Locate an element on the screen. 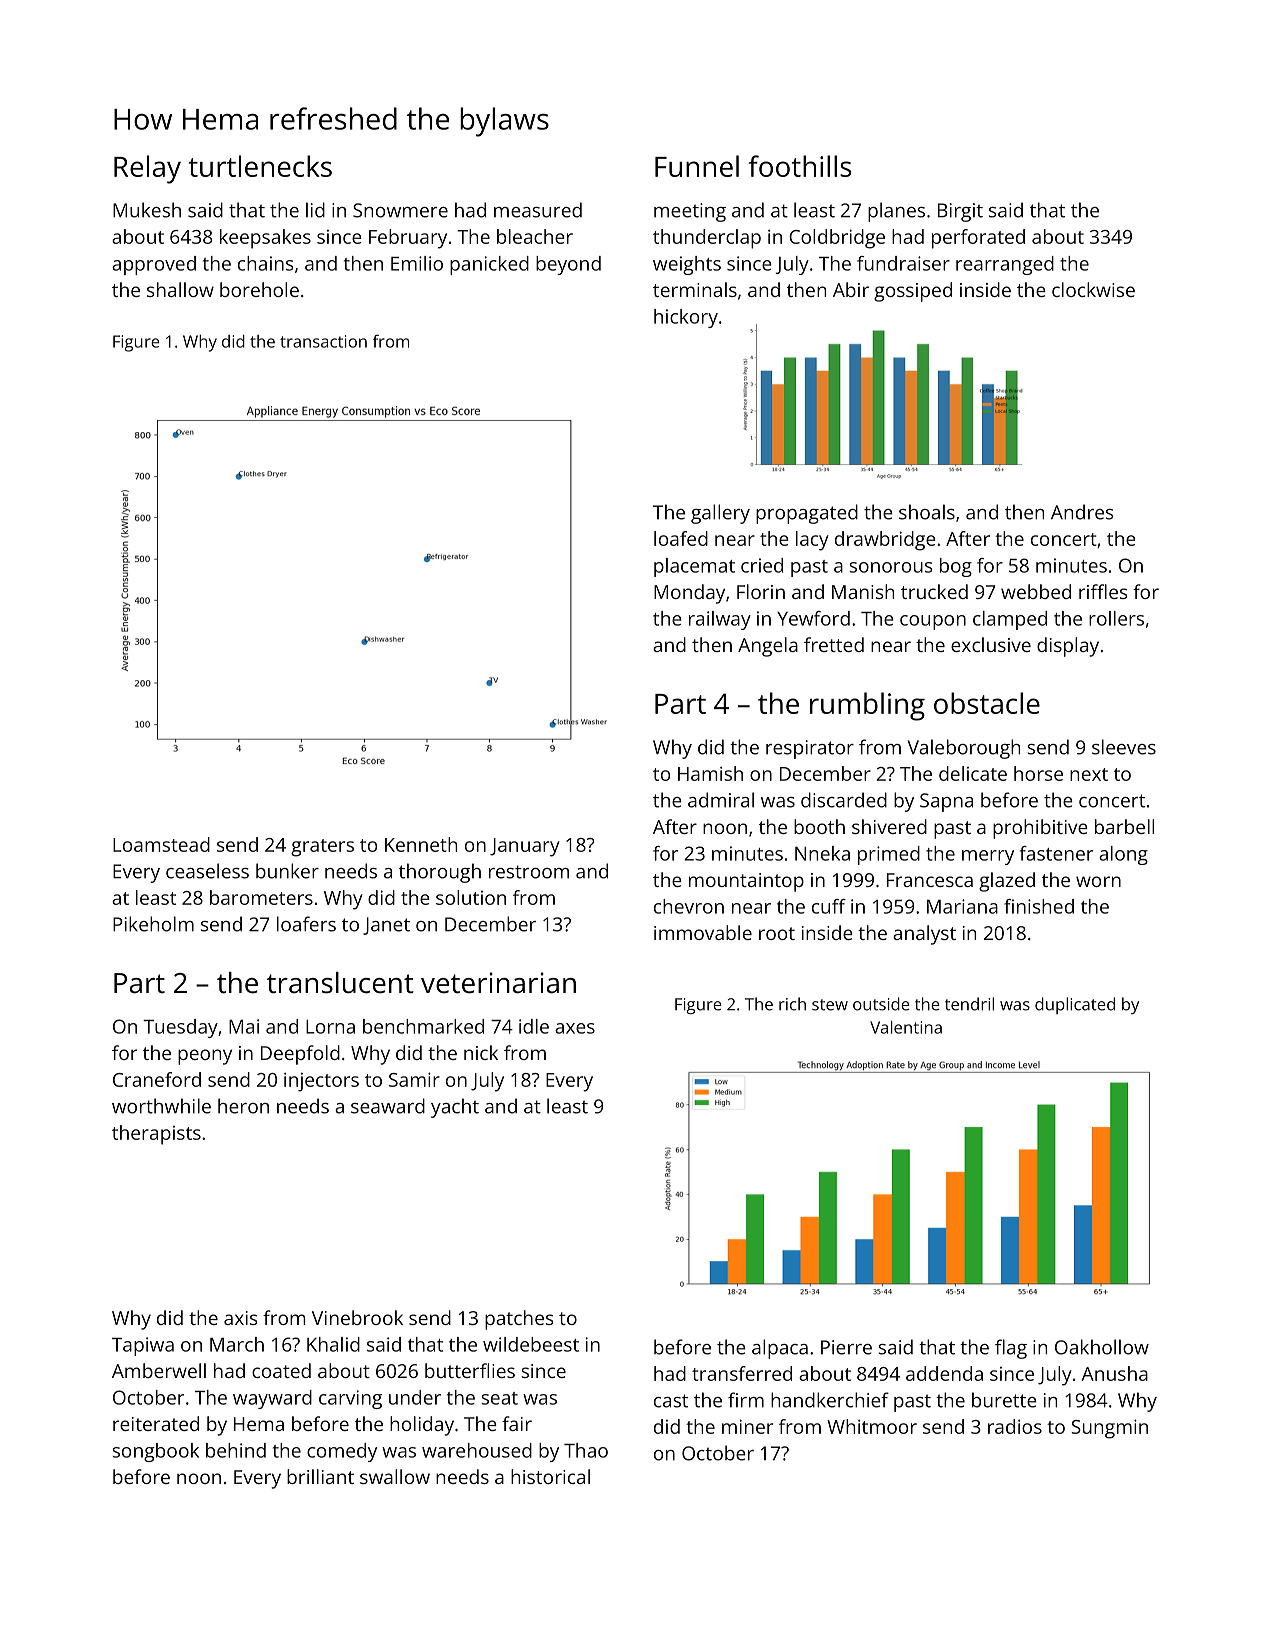 Image resolution: width=1272 pixels, height=1646 pixels. transaction is located at coordinates (323, 341).
